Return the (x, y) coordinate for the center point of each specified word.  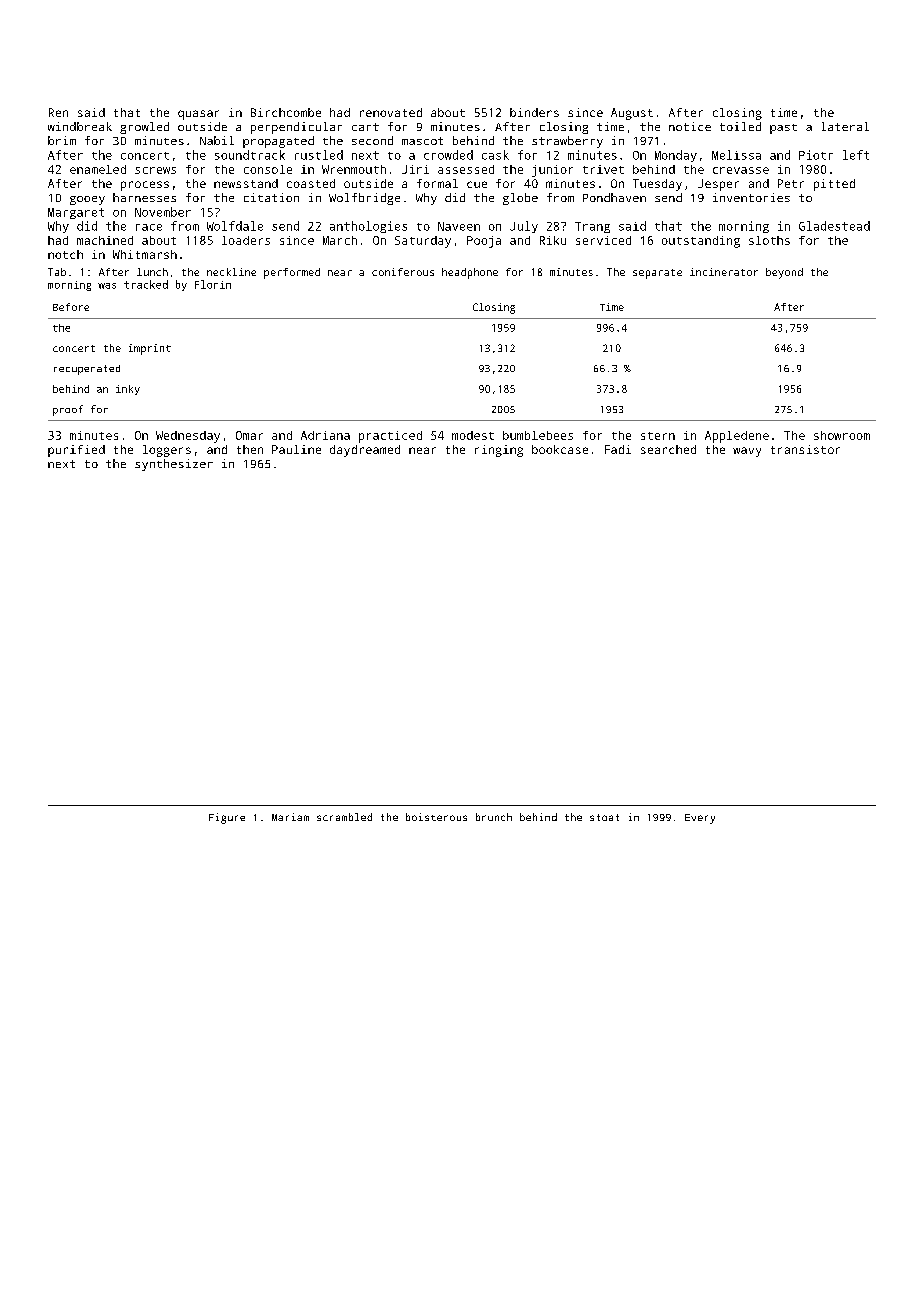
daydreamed (365, 451)
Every (700, 819)
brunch (494, 817)
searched (668, 449)
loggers (167, 451)
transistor (805, 449)
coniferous (403, 272)
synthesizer (174, 465)
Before (71, 307)
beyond (784, 273)
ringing (499, 451)
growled (144, 128)
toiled (740, 126)
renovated (391, 112)
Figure (227, 818)
